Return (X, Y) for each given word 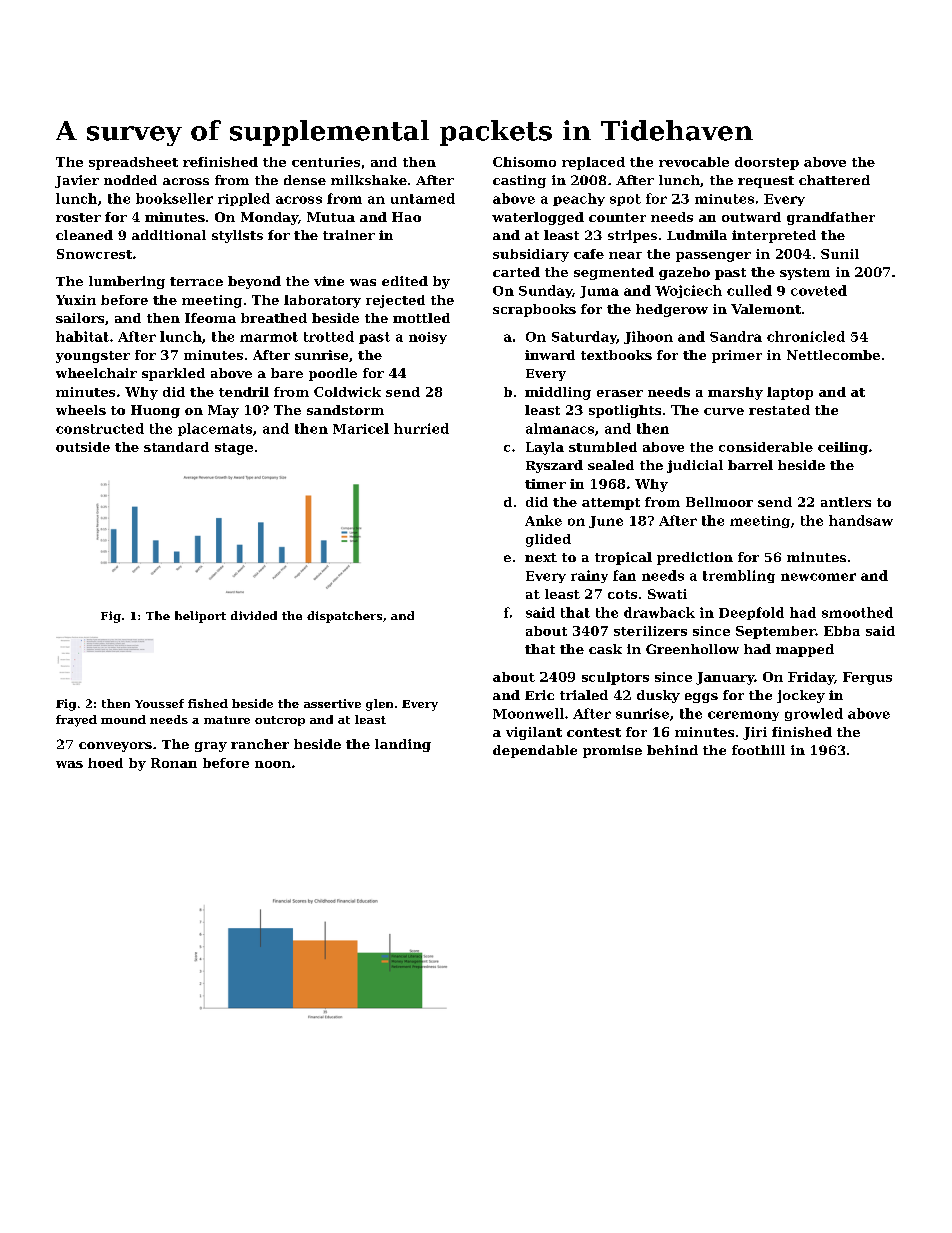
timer (545, 484)
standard (176, 447)
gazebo (684, 273)
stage (234, 449)
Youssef (159, 703)
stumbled (603, 447)
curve (724, 411)
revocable (694, 162)
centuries (326, 162)
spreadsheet (133, 163)
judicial (695, 466)
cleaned (84, 235)
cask (605, 649)
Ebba (842, 631)
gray (211, 747)
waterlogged (538, 218)
